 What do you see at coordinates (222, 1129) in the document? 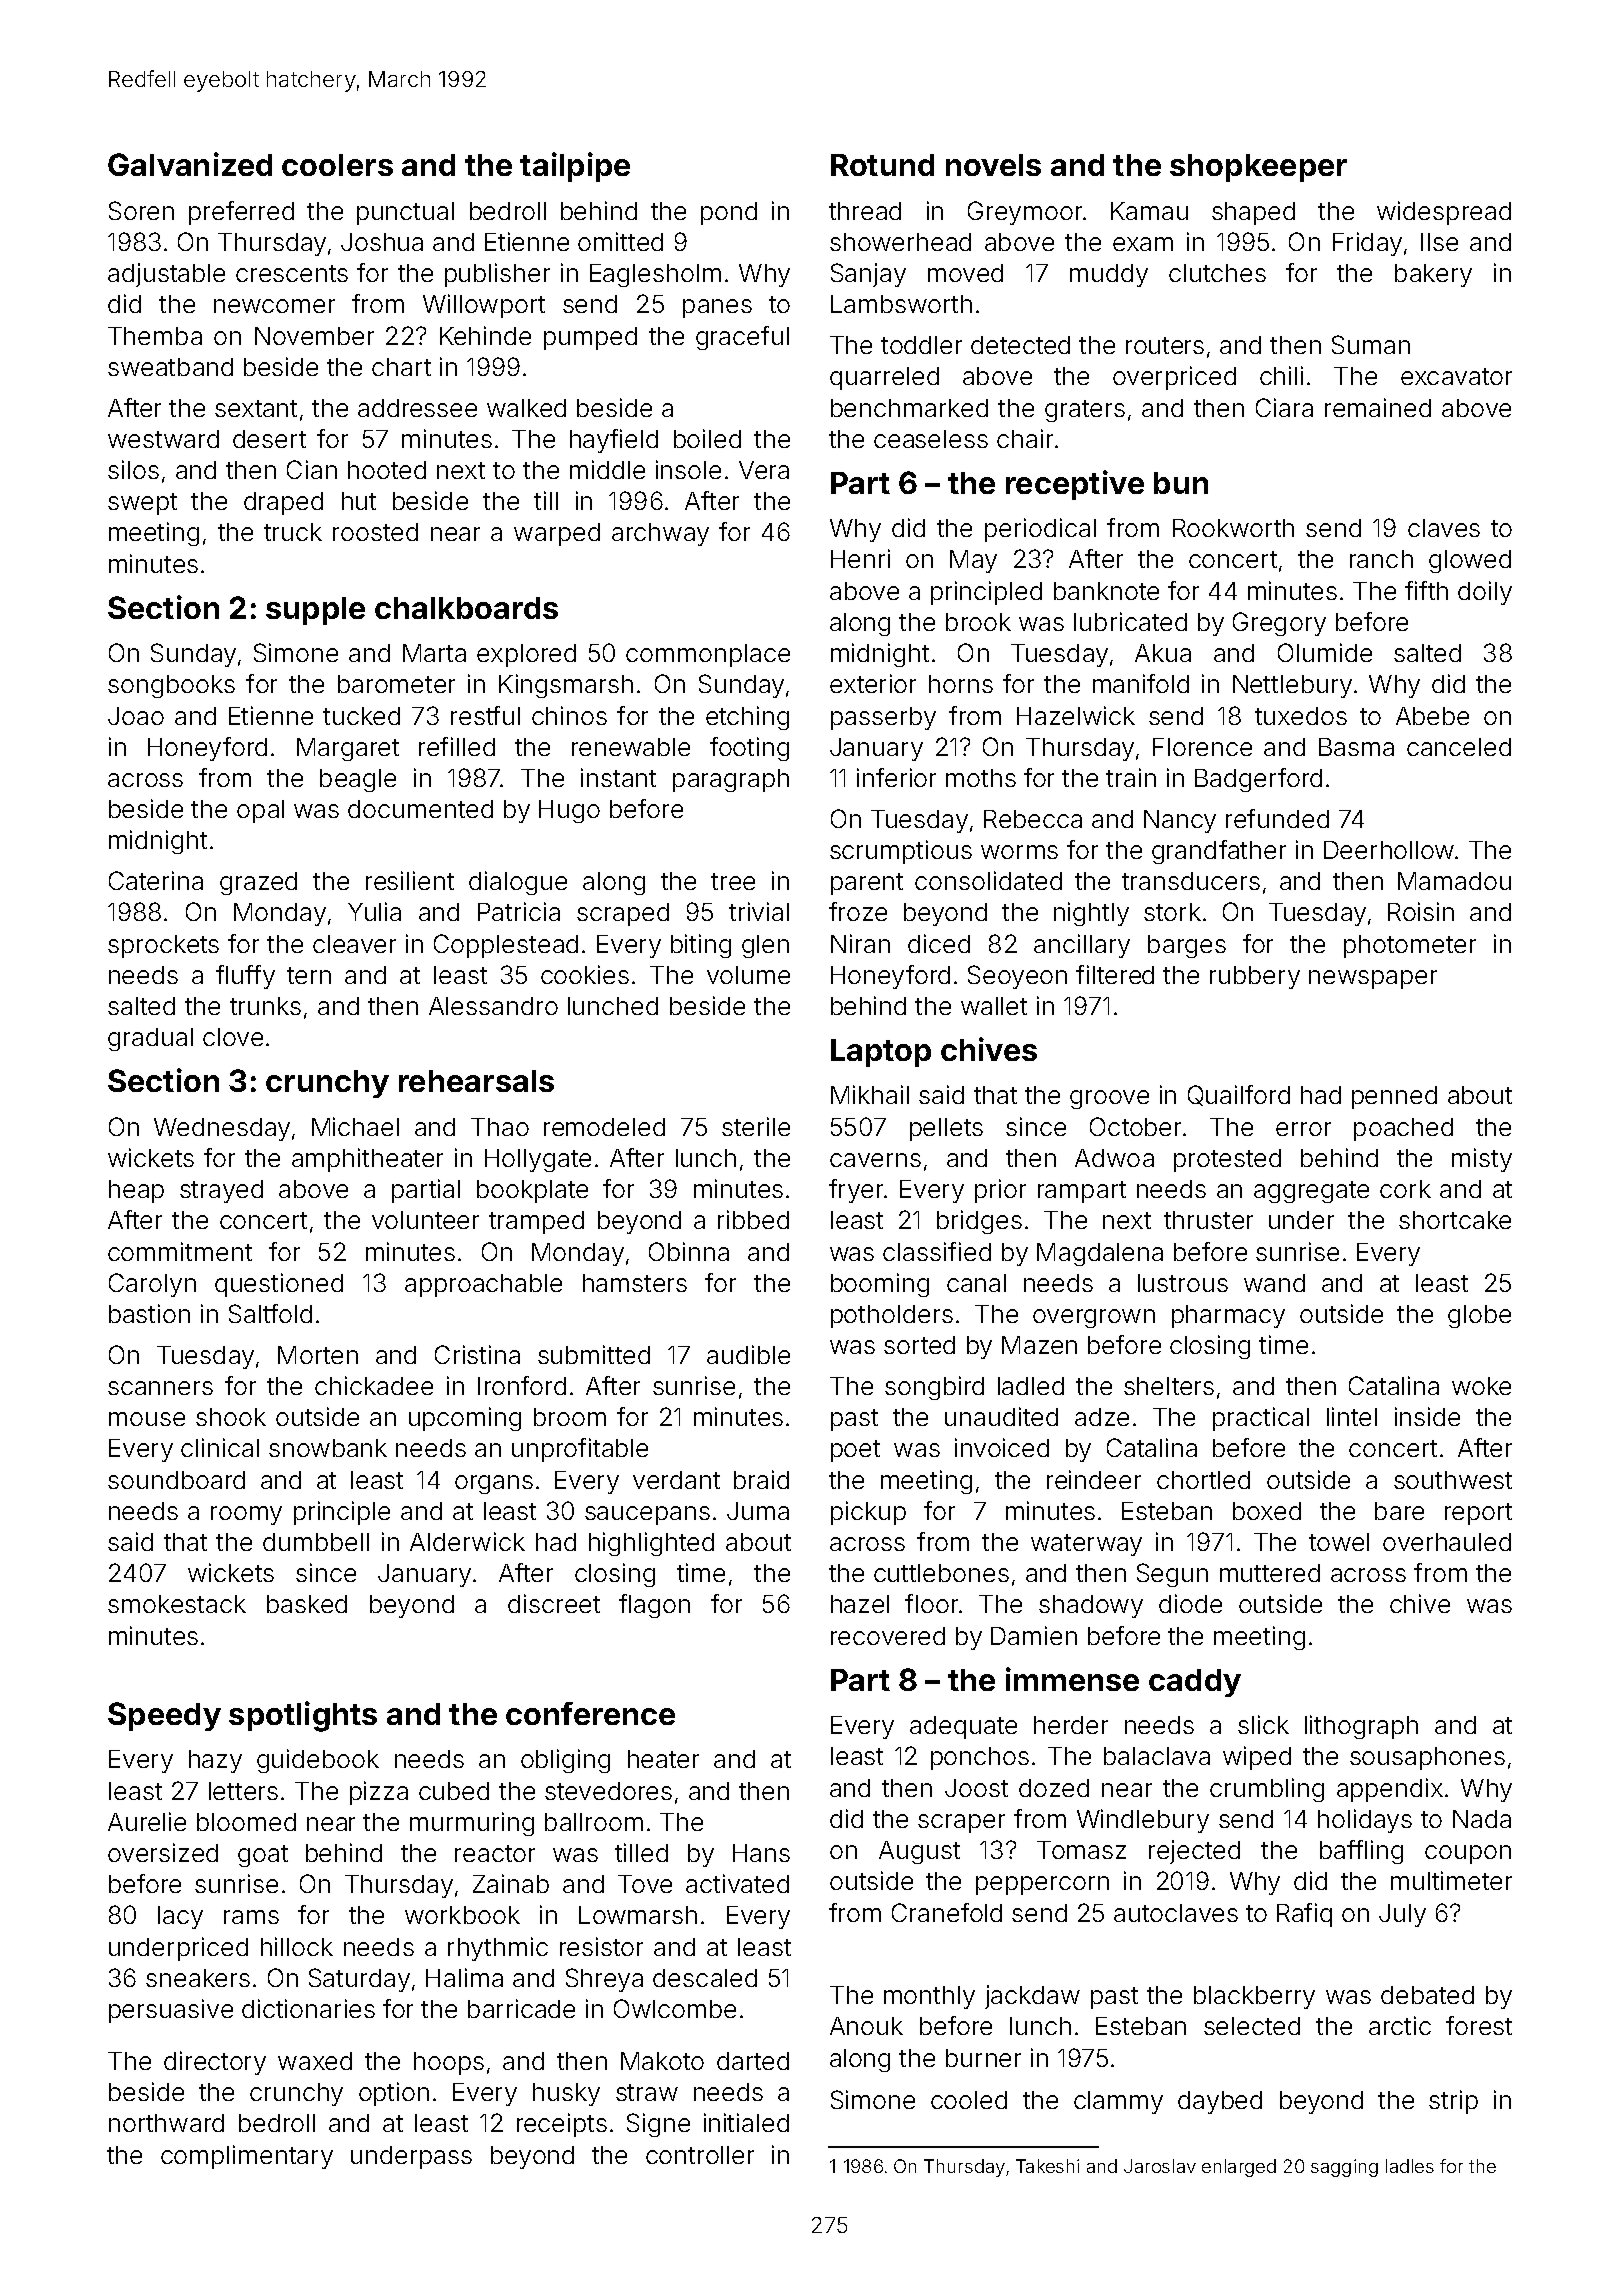
I see `Wednesday` at bounding box center [222, 1129].
